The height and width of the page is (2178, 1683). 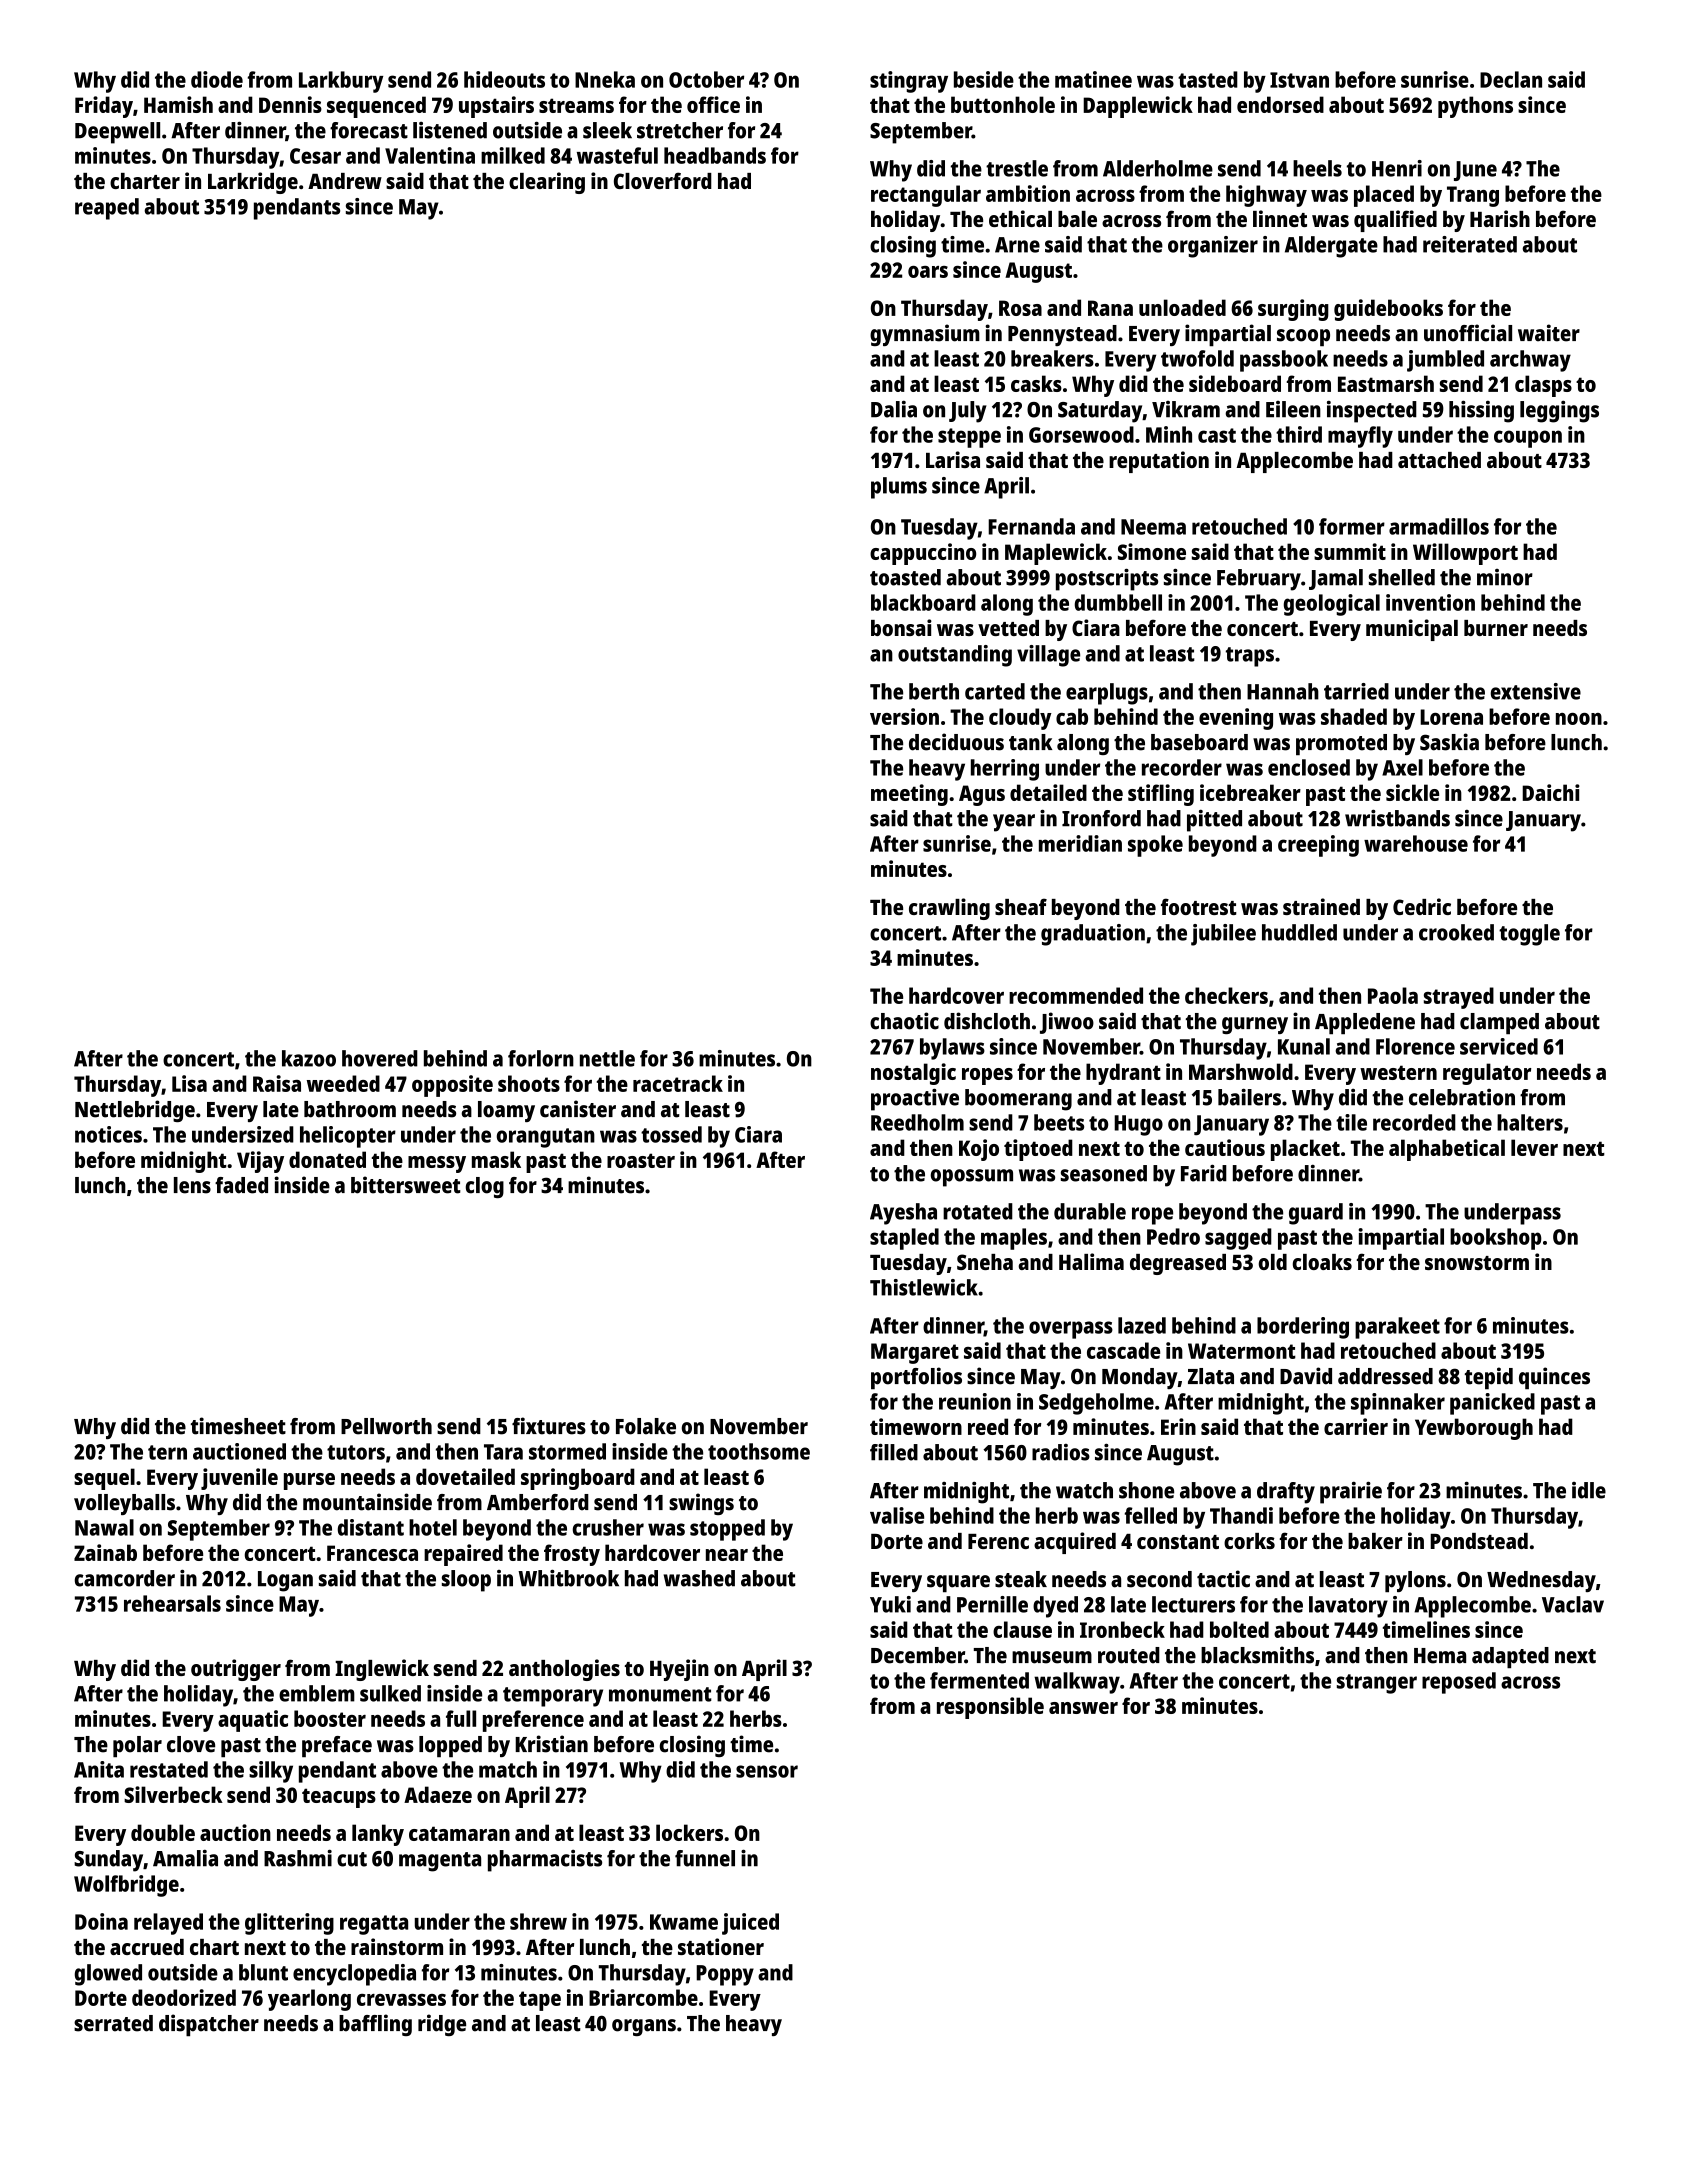 I want to click on village, so click(x=1048, y=656).
